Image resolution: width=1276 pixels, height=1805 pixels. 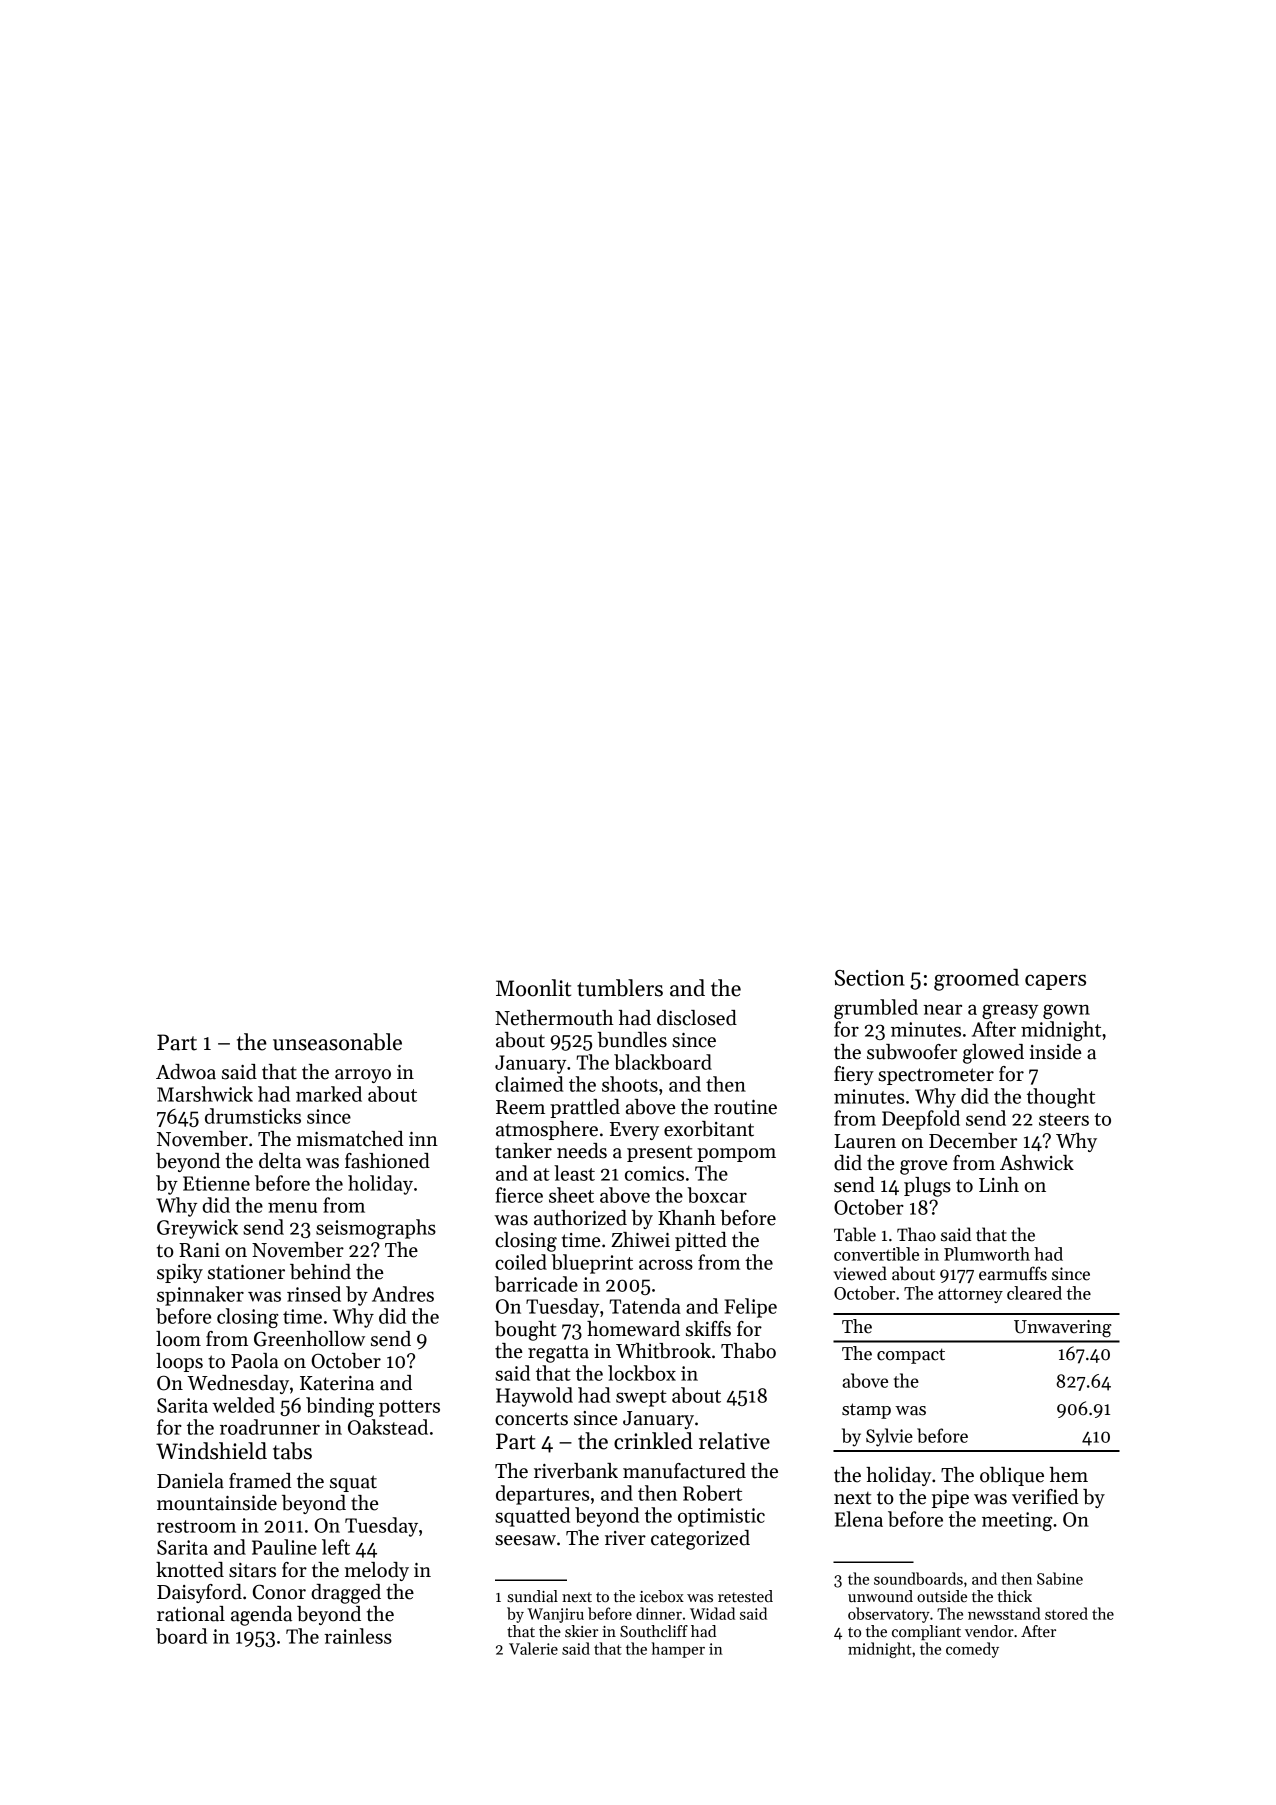 I want to click on claimed, so click(x=529, y=1084).
